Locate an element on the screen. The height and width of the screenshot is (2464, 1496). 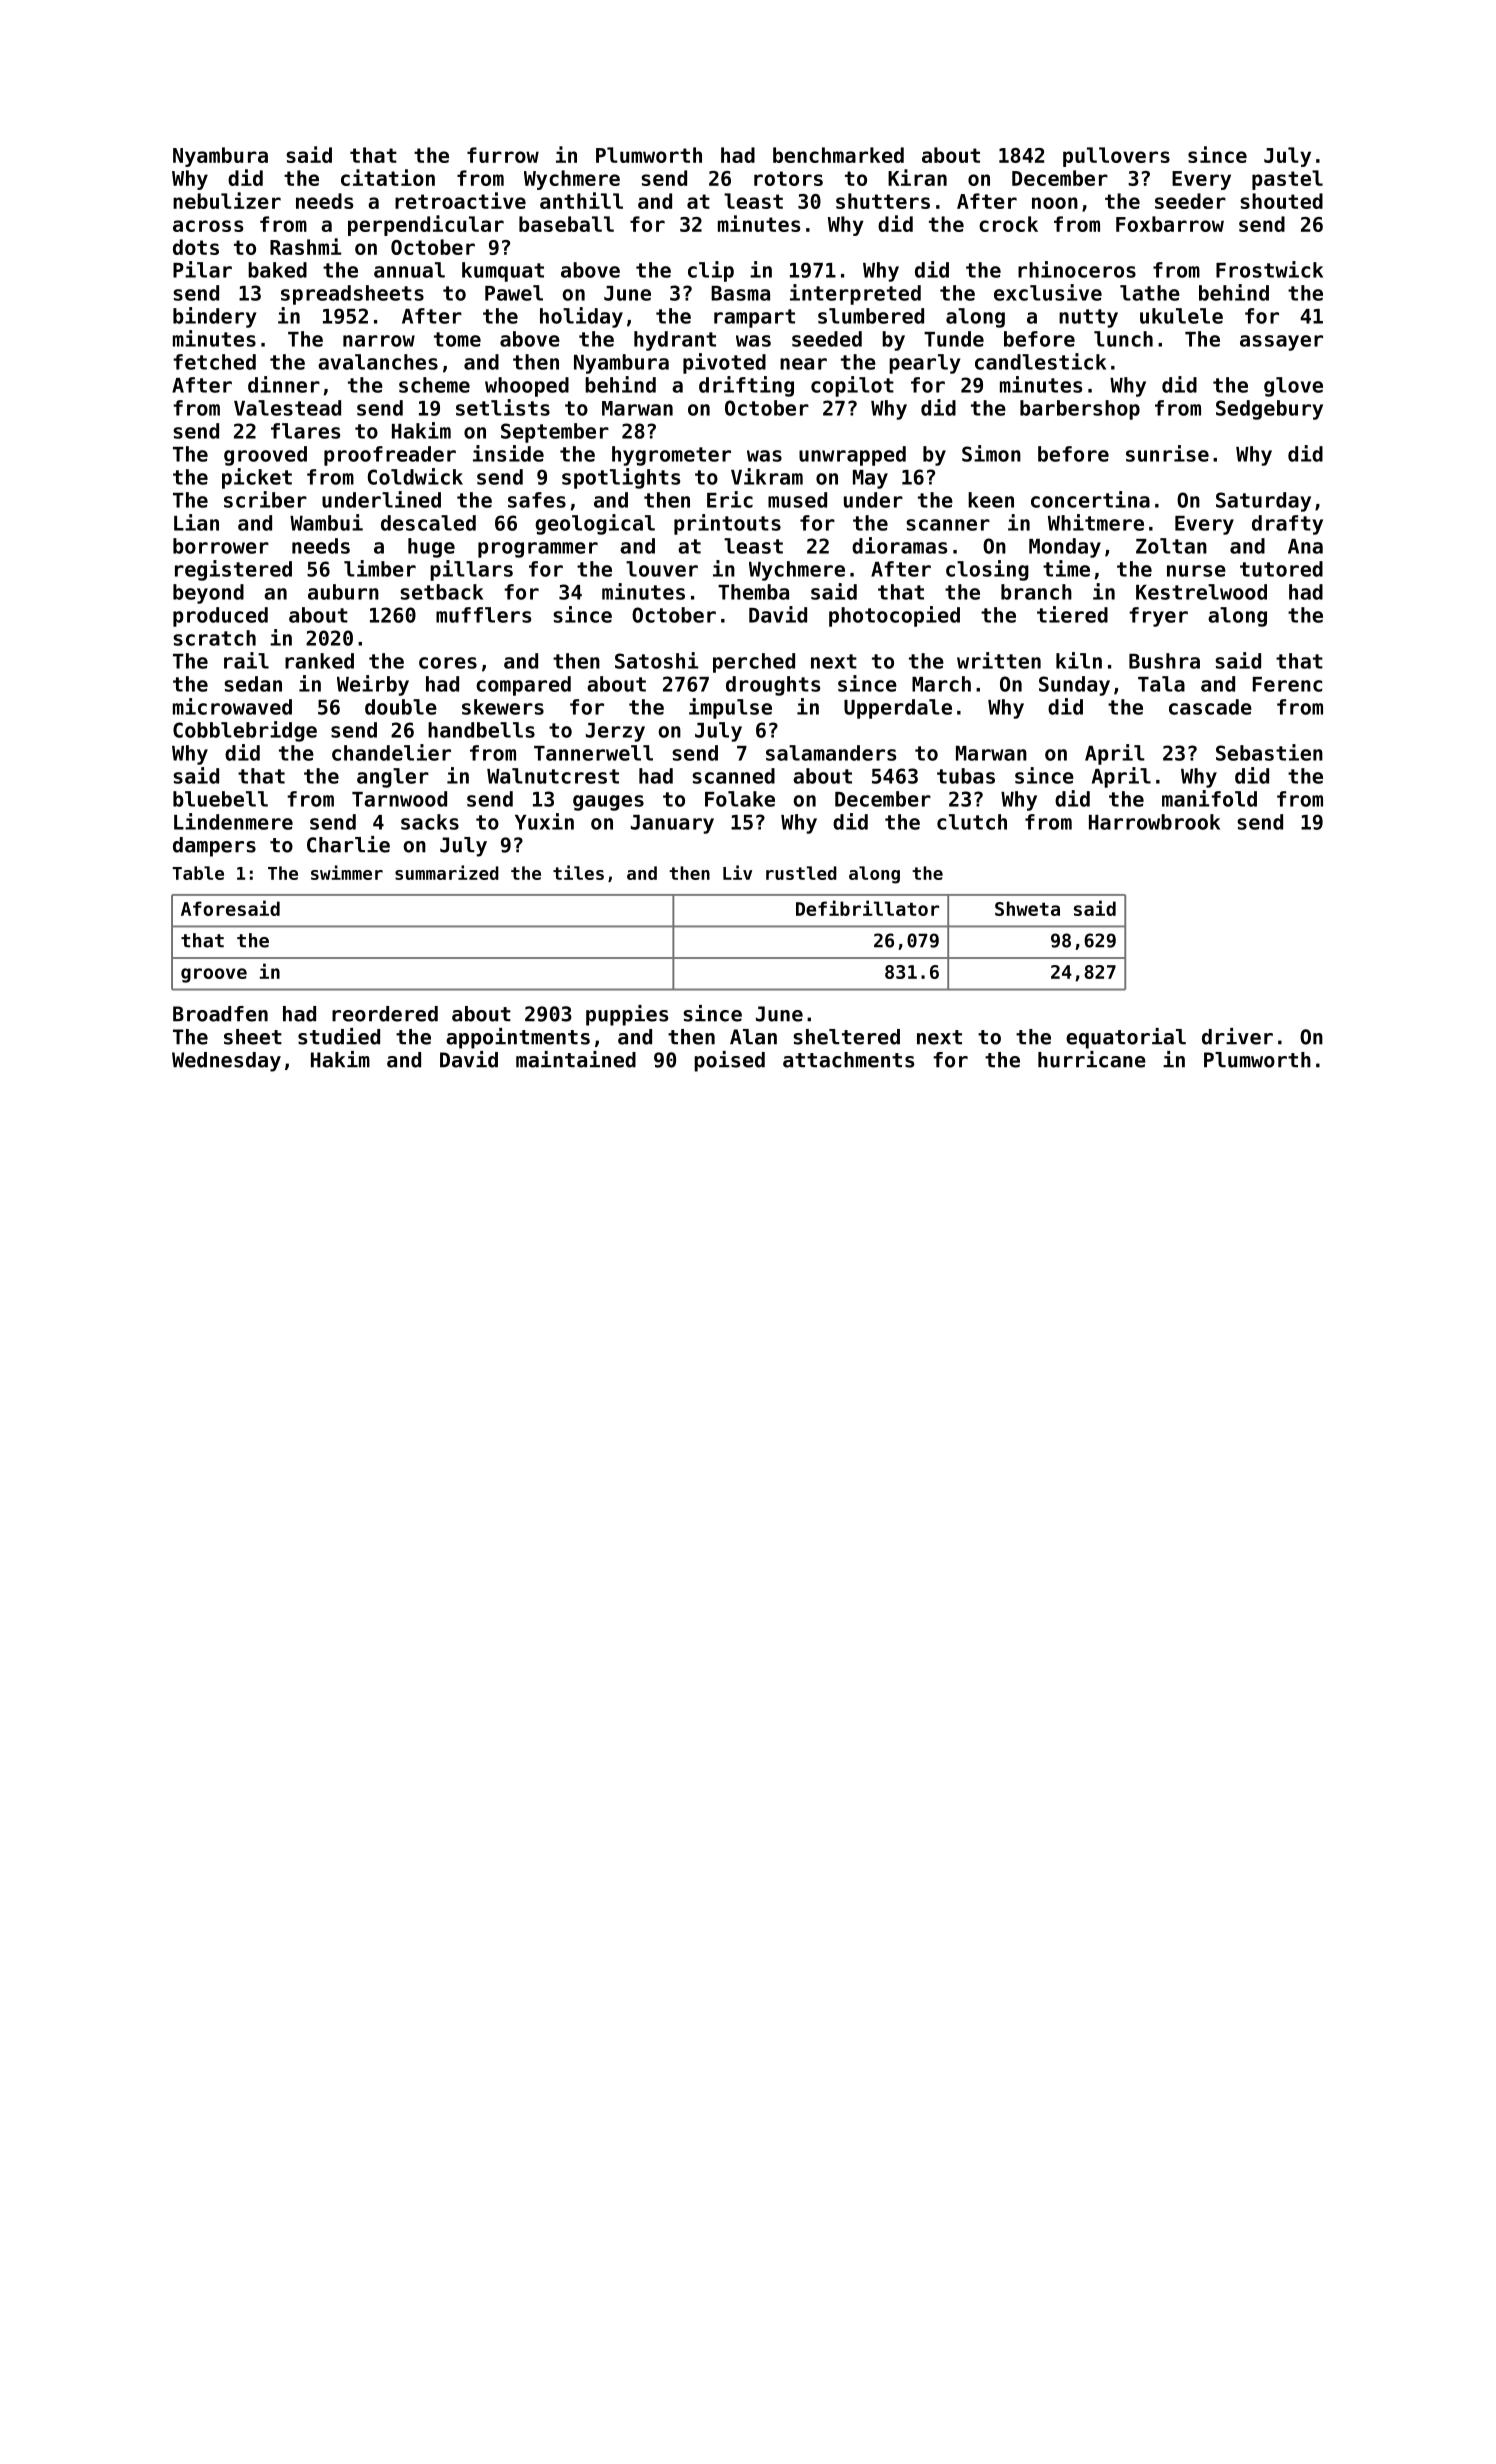
pullovers is located at coordinates (1116, 157).
